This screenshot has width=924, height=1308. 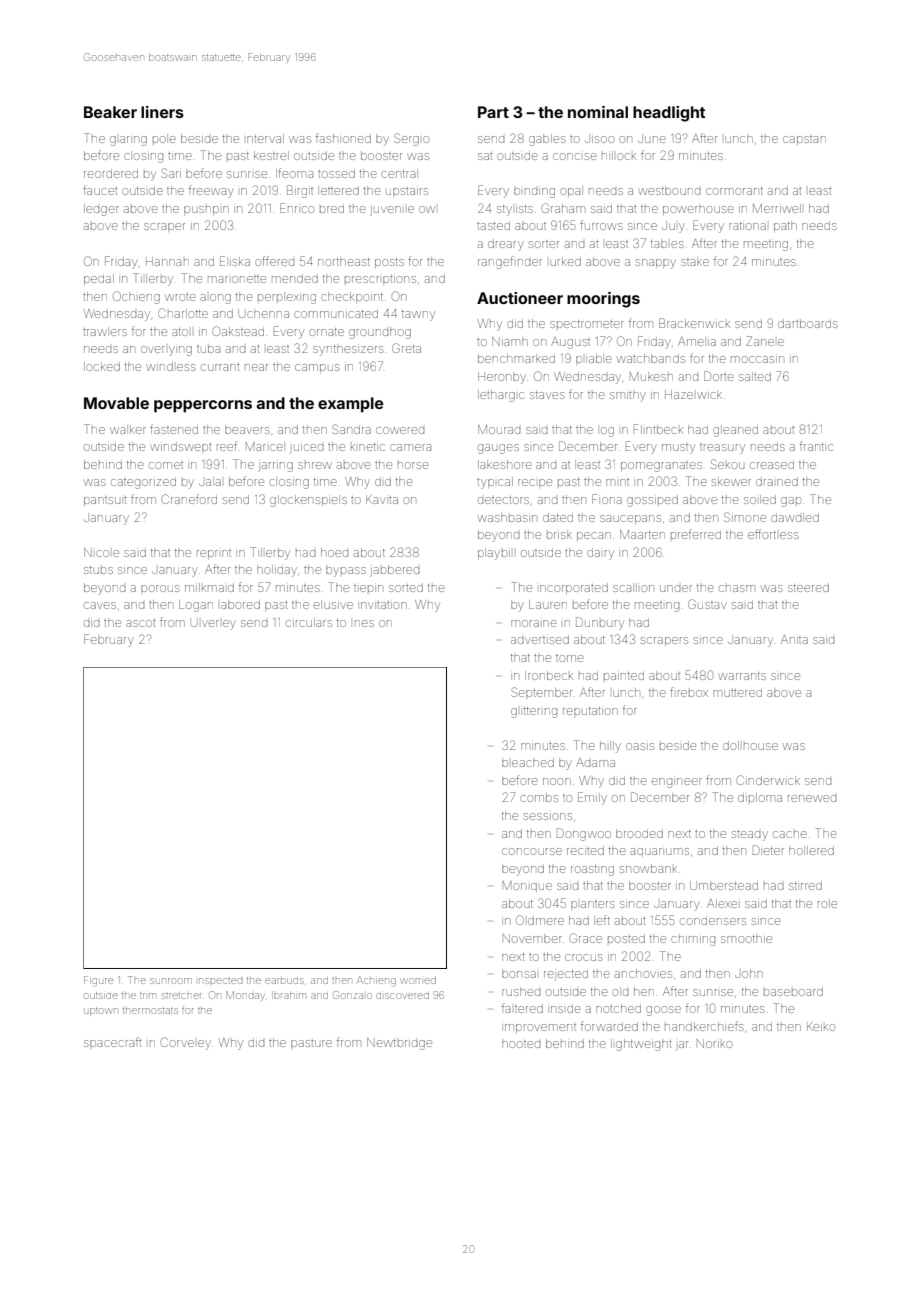 What do you see at coordinates (805, 885) in the screenshot?
I see `stirred` at bounding box center [805, 885].
